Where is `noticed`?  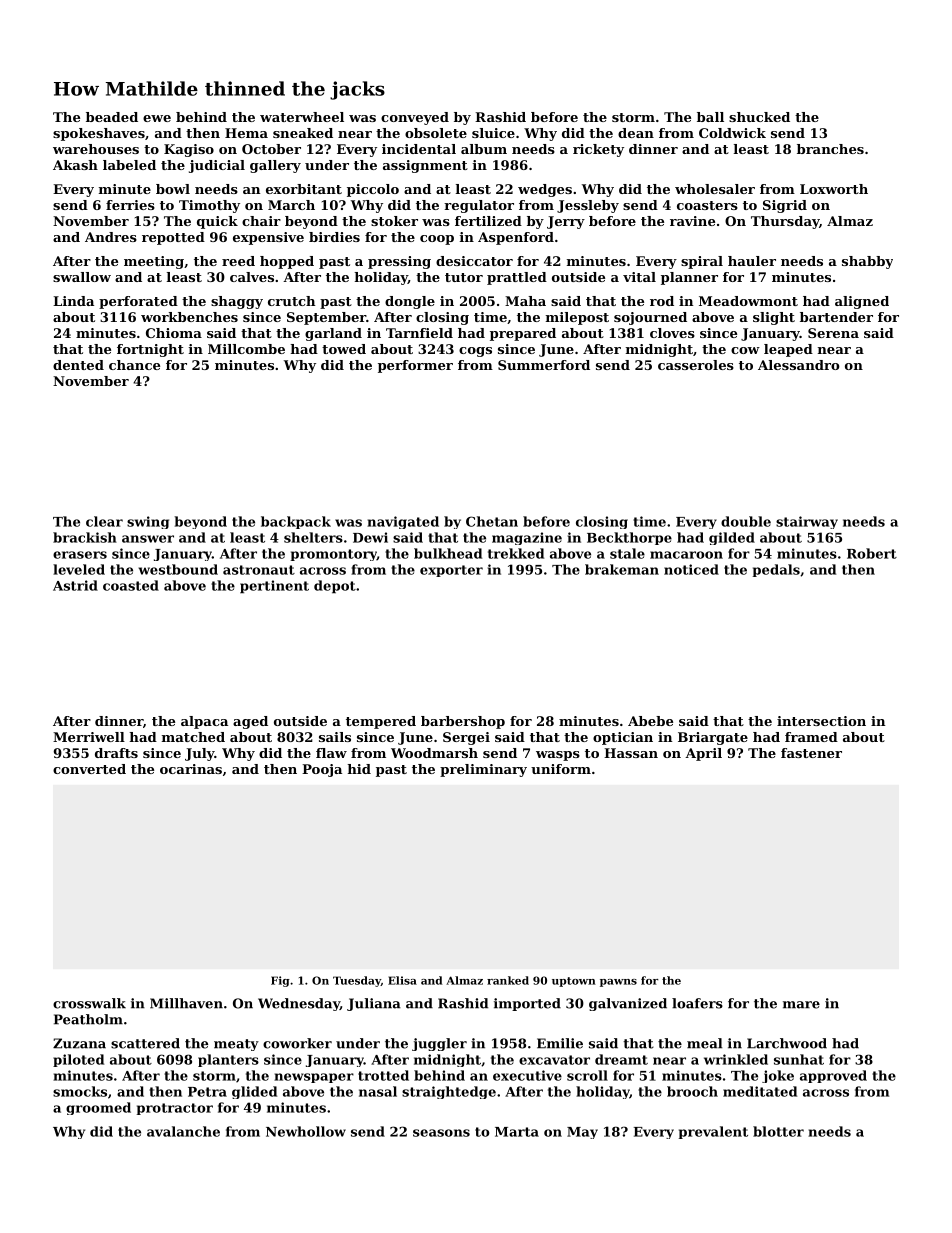 noticed is located at coordinates (691, 569).
